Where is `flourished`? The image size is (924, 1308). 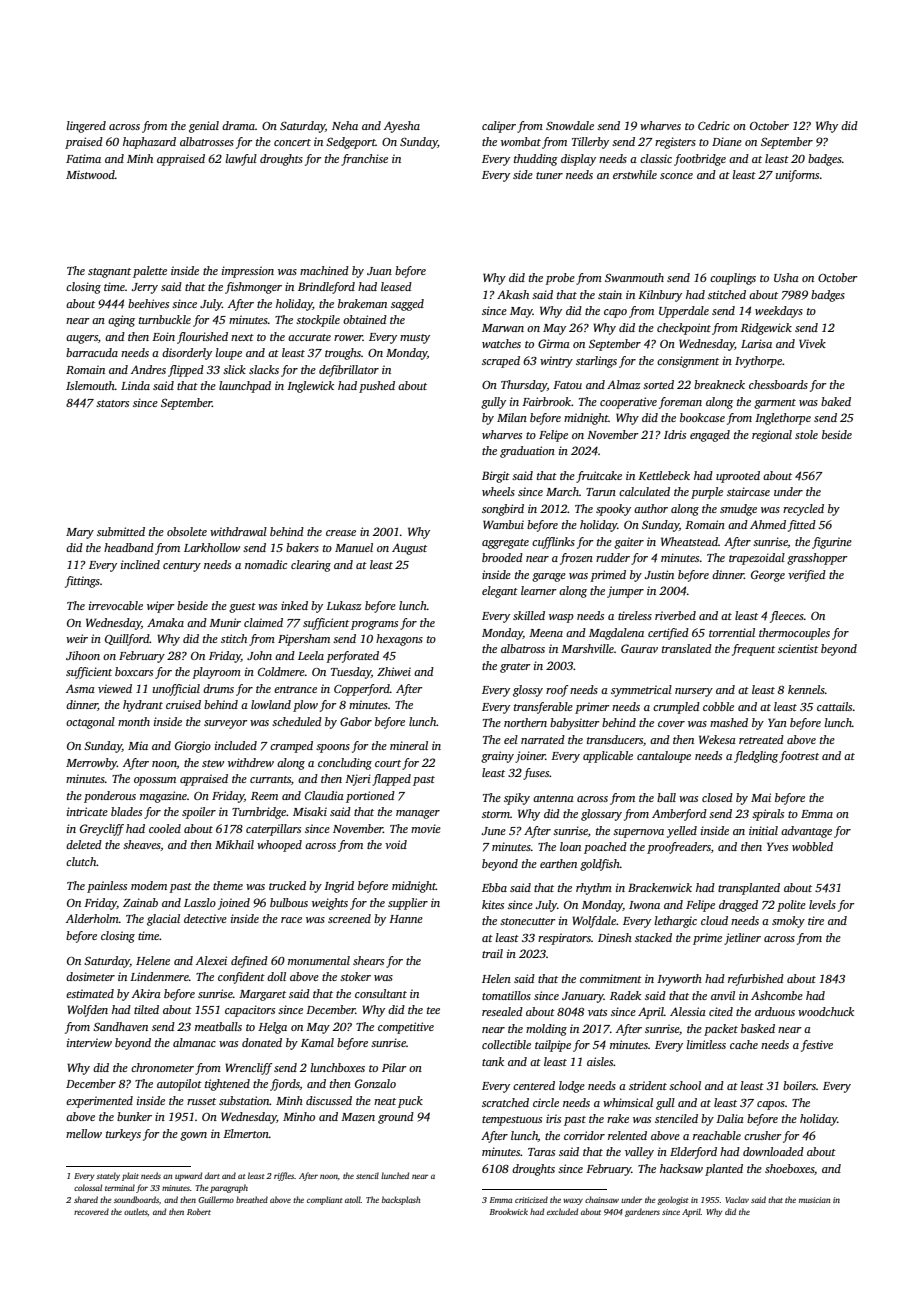 flourished is located at coordinates (202, 338).
